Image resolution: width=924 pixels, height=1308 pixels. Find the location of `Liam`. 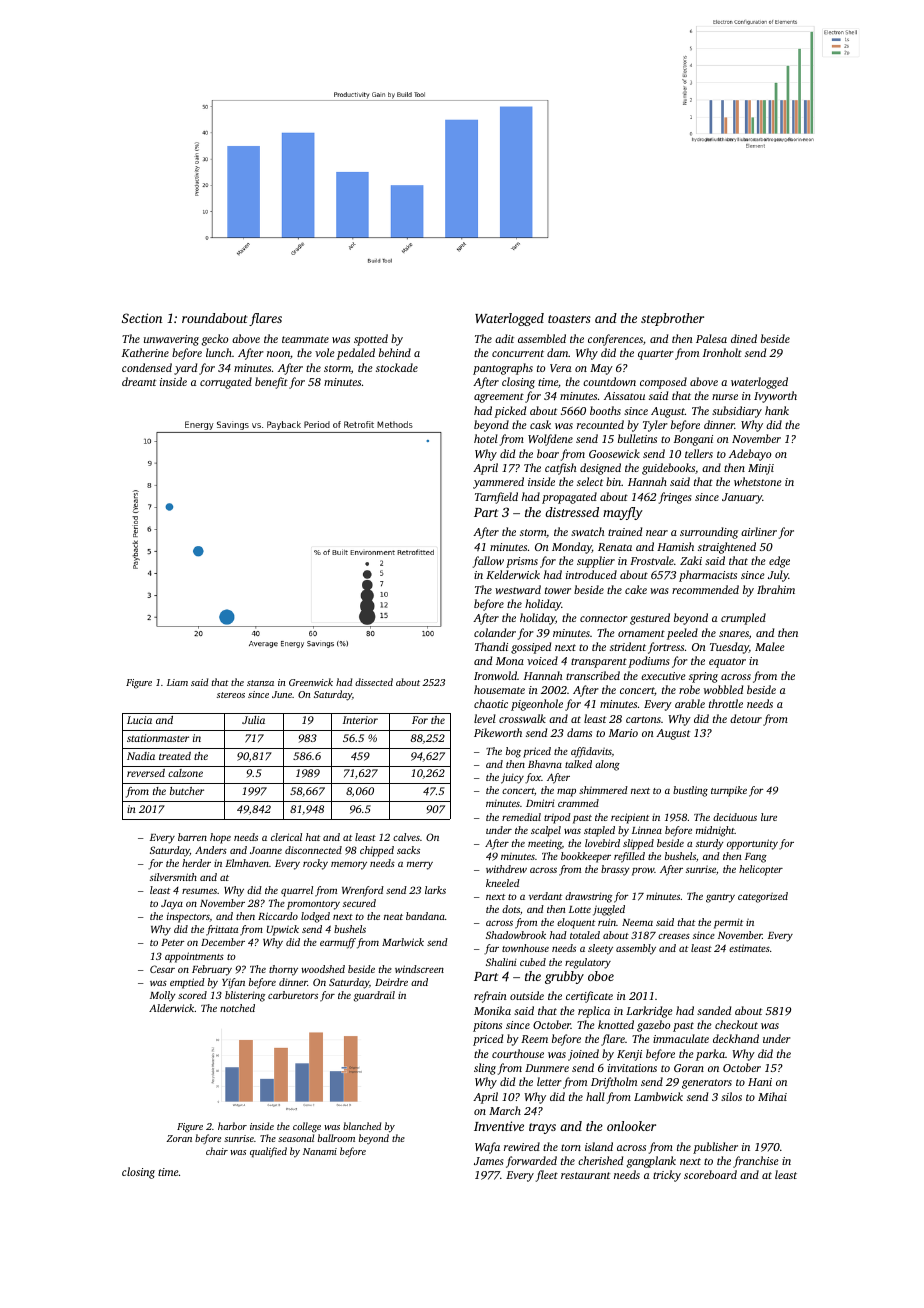

Liam is located at coordinates (177, 682).
